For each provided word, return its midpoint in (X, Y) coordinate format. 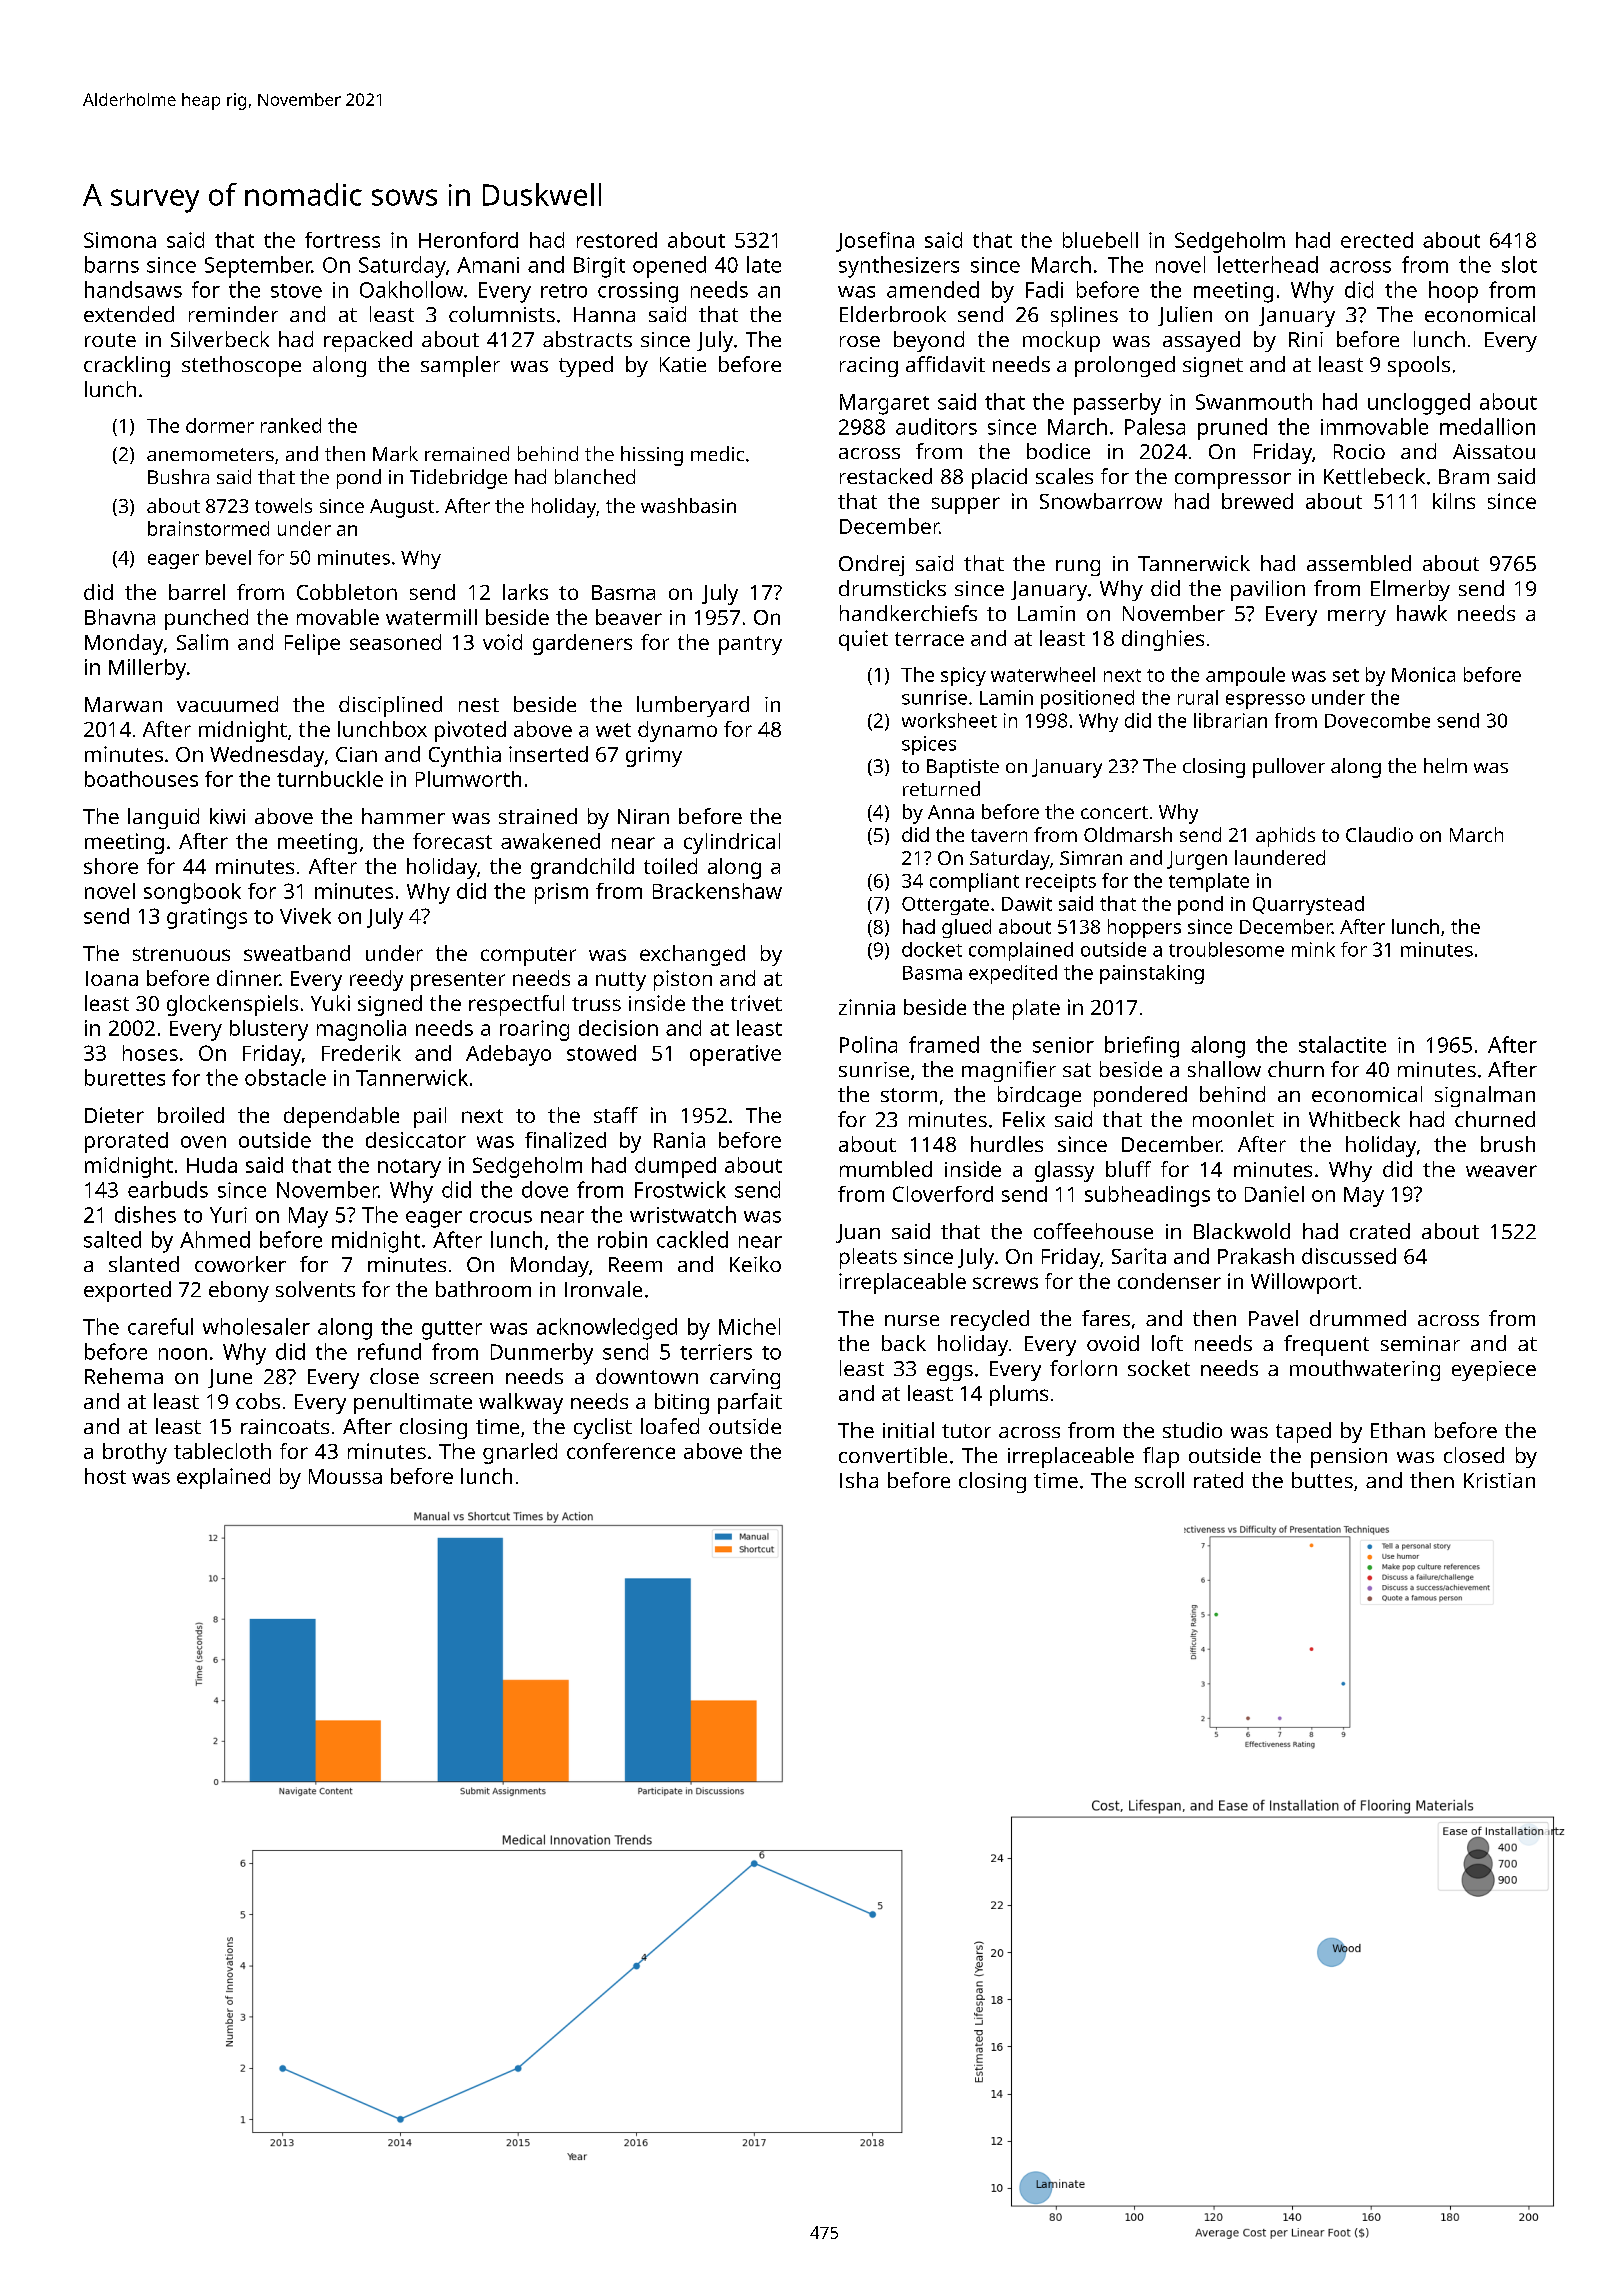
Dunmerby (542, 1354)
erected (1377, 240)
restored (617, 240)
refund (389, 1351)
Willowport (1304, 1283)
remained (467, 453)
